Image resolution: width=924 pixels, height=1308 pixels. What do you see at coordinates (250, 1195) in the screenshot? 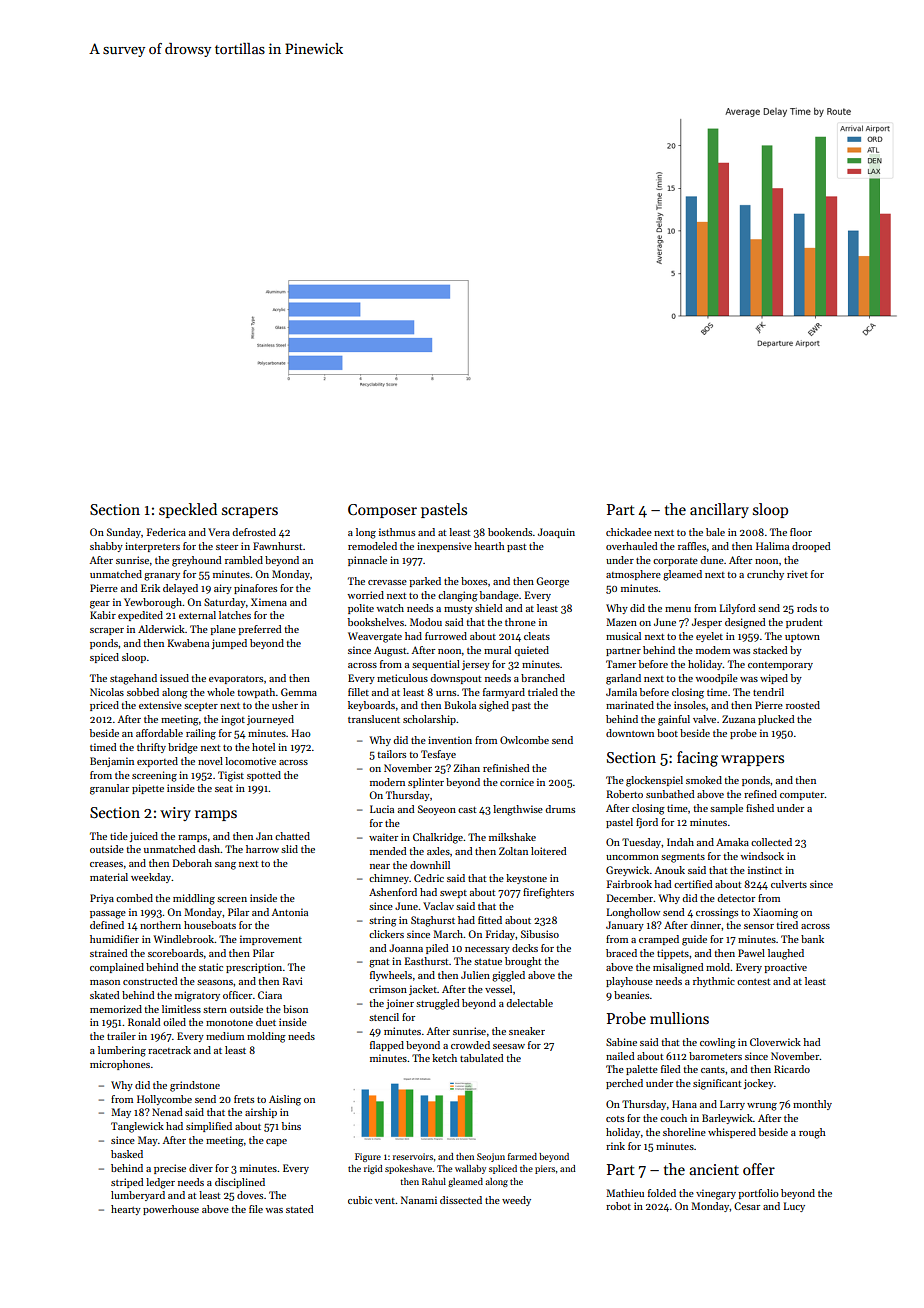
I see `doves` at bounding box center [250, 1195].
